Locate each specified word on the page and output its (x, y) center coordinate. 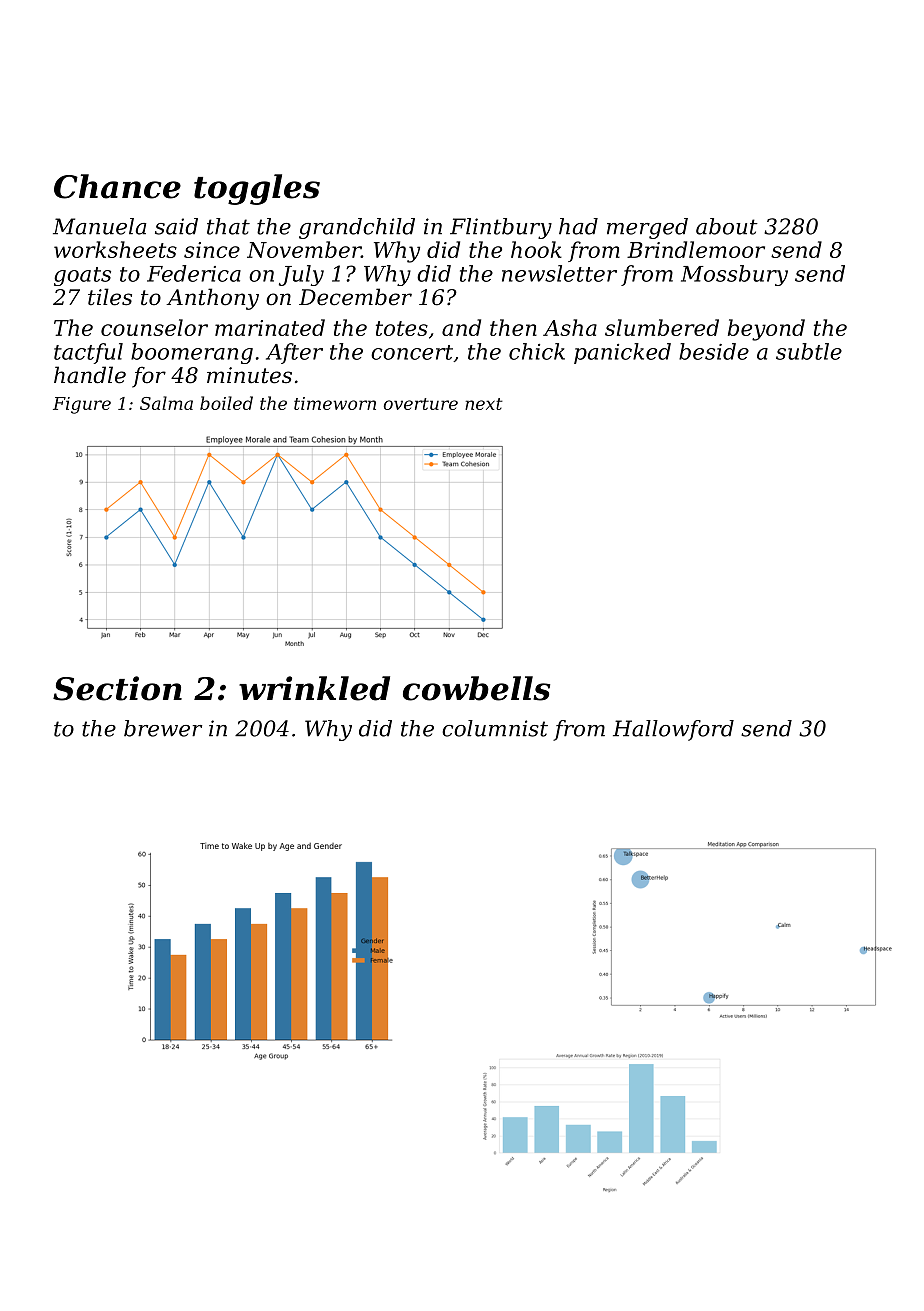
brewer (163, 728)
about (727, 226)
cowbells (476, 688)
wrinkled (314, 688)
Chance (117, 186)
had (578, 226)
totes (402, 328)
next (484, 404)
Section (117, 688)
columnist (495, 728)
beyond (766, 330)
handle (90, 375)
